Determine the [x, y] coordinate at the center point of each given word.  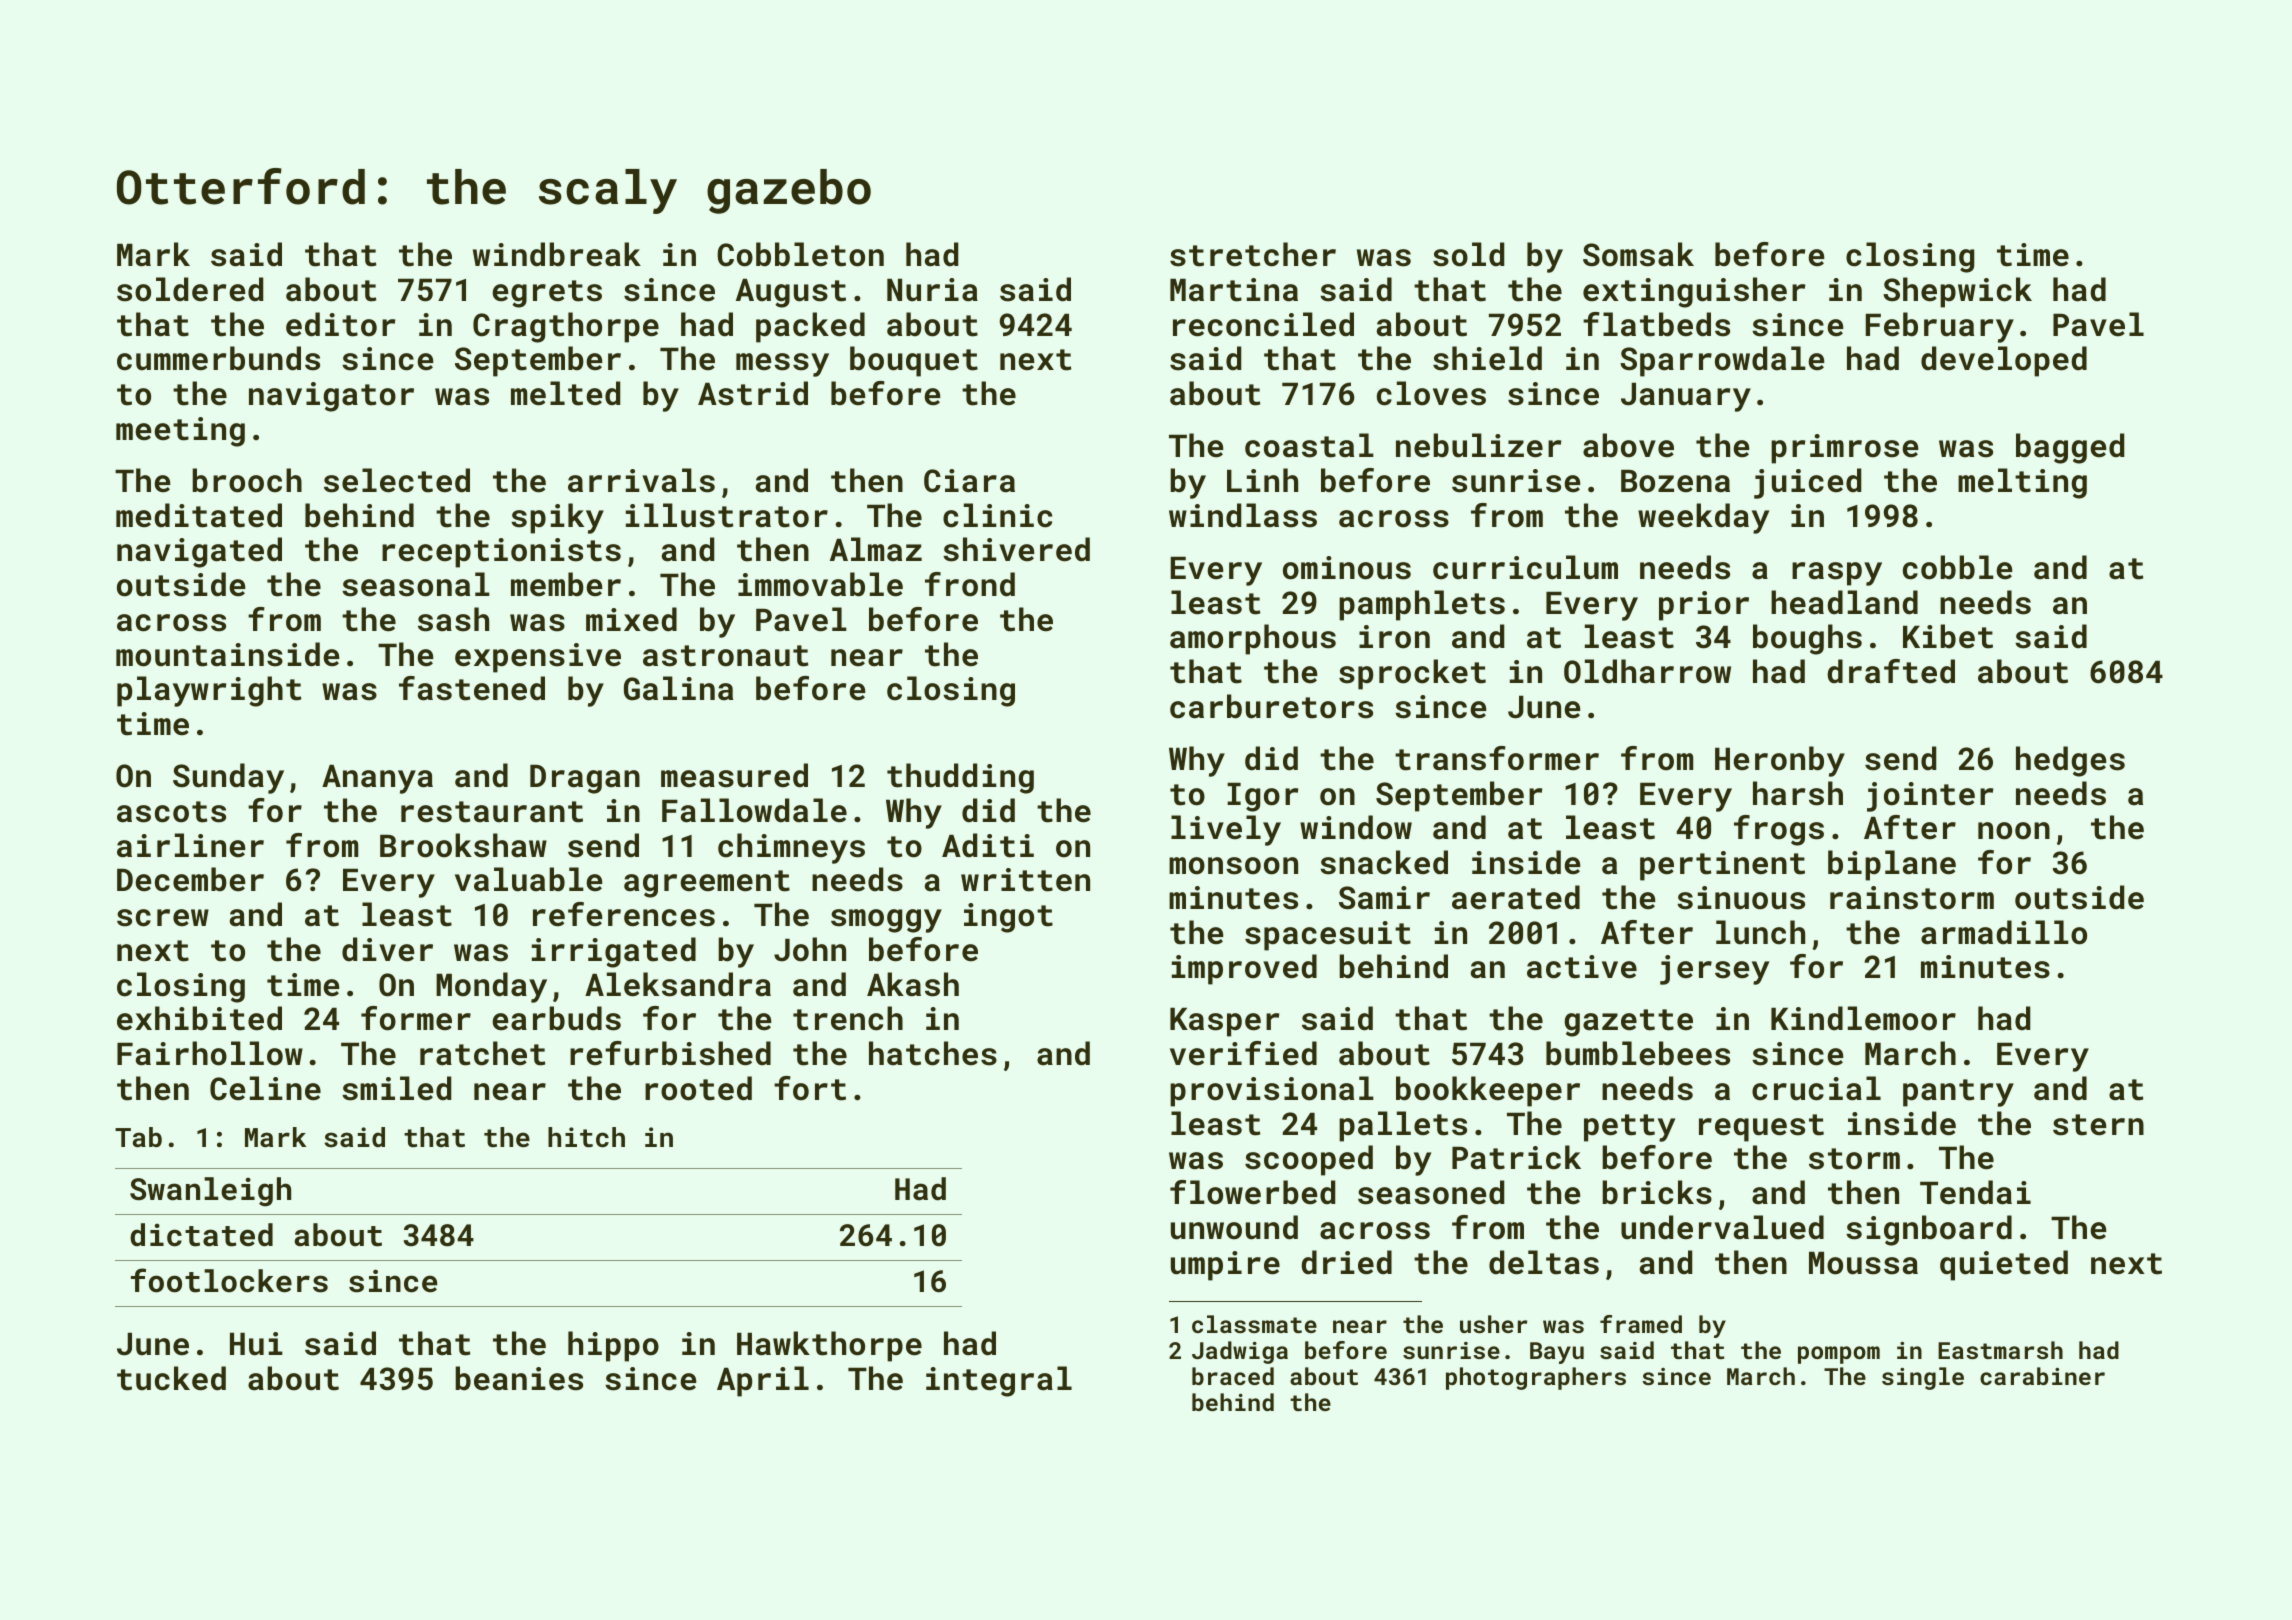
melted [565, 393]
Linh [1262, 480]
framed [1641, 1324]
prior [1704, 606]
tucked [171, 1378]
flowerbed [1252, 1192]
